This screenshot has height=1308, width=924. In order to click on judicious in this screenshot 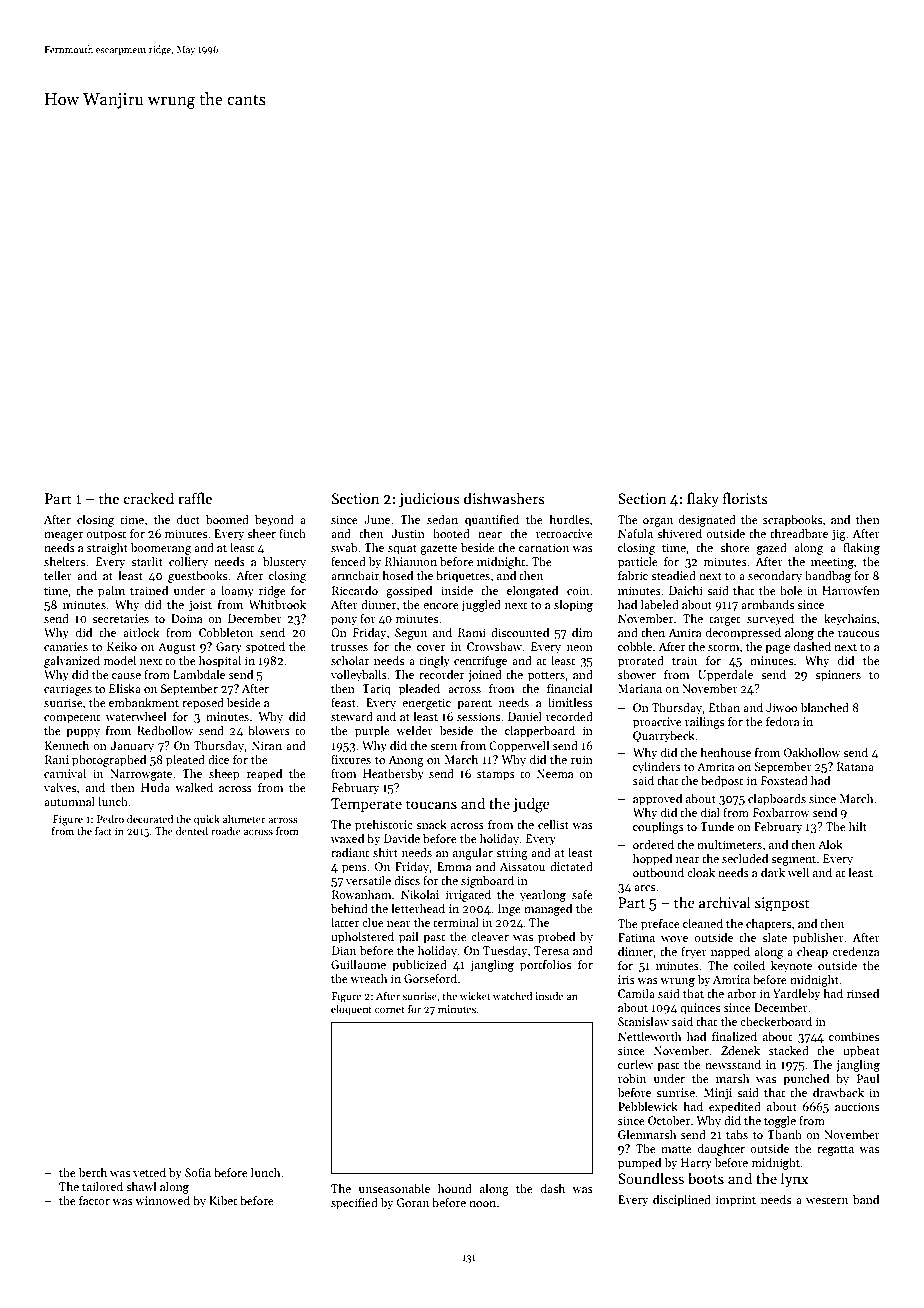, I will do `click(429, 499)`.
